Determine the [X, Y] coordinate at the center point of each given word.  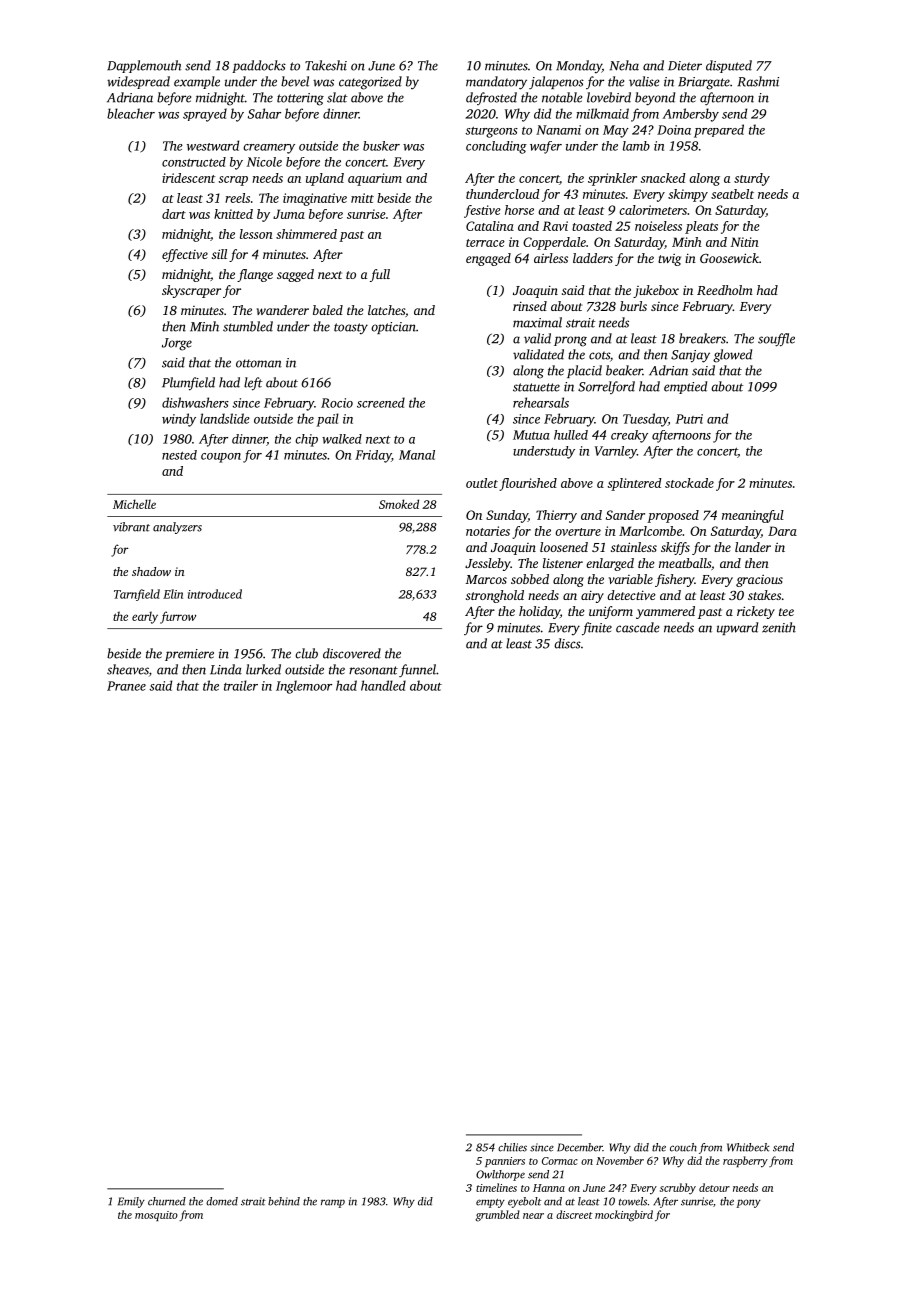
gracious [759, 581]
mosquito [156, 1216]
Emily [131, 1202]
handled [383, 685]
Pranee [126, 686]
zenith [779, 627]
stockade [689, 483]
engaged [488, 259]
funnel [417, 670]
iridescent [188, 178]
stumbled [248, 326]
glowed [732, 356]
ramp [333, 1203]
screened [381, 402]
